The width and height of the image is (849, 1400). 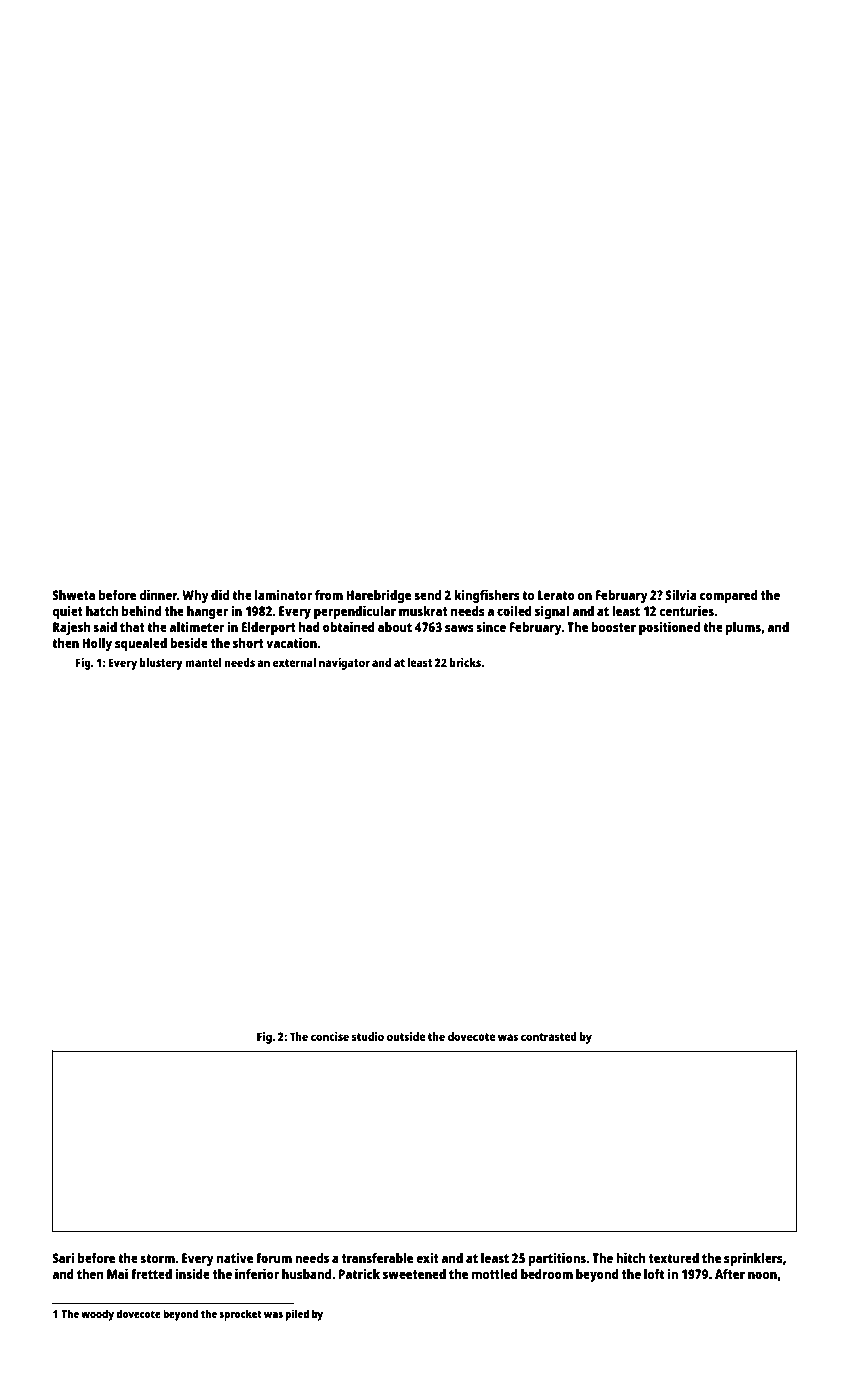 I want to click on Holly, so click(x=97, y=644).
